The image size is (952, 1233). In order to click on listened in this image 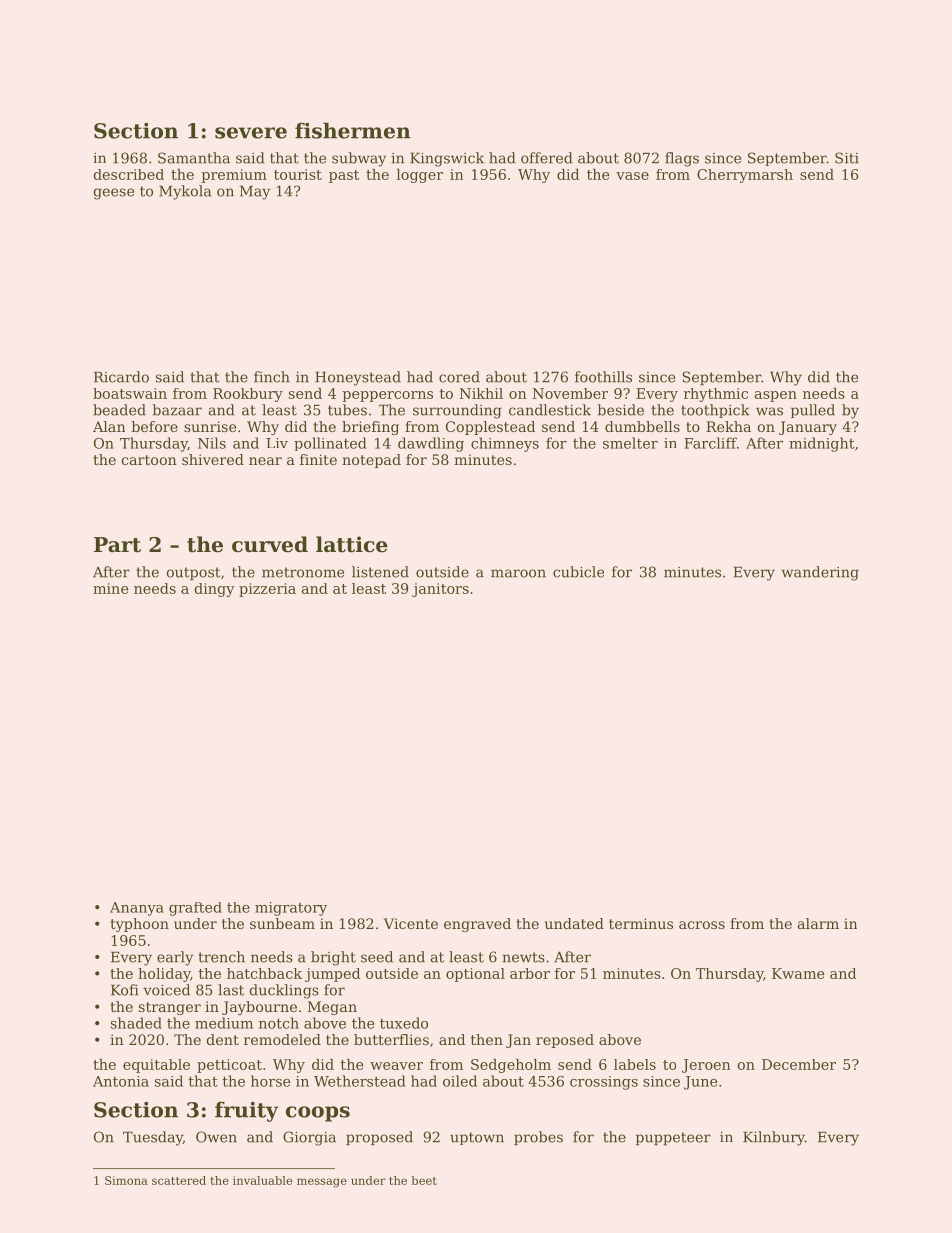, I will do `click(380, 572)`.
